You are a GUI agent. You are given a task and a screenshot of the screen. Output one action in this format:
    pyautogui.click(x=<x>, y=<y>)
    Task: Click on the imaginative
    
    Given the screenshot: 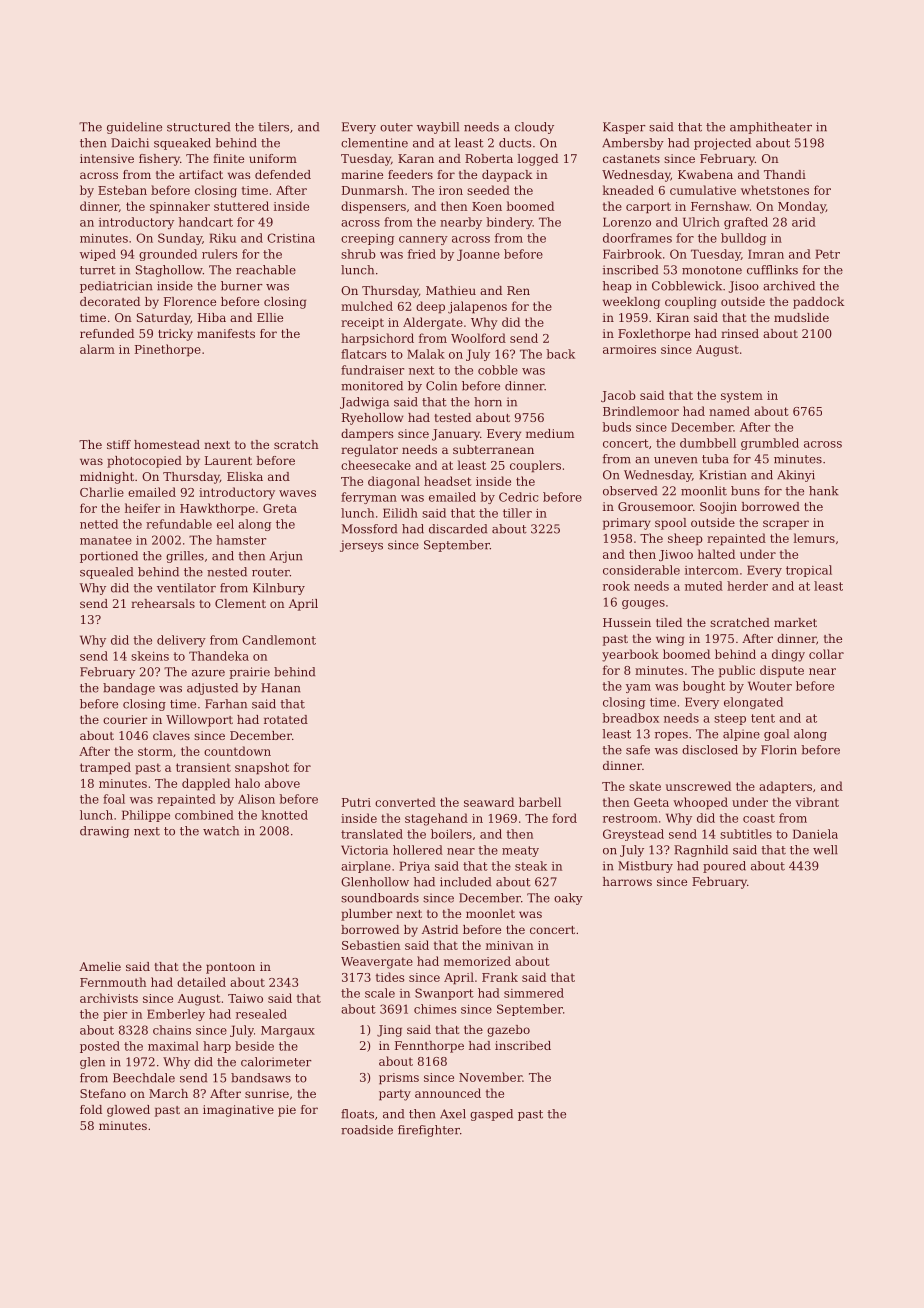 What is the action you would take?
    pyautogui.click(x=238, y=1111)
